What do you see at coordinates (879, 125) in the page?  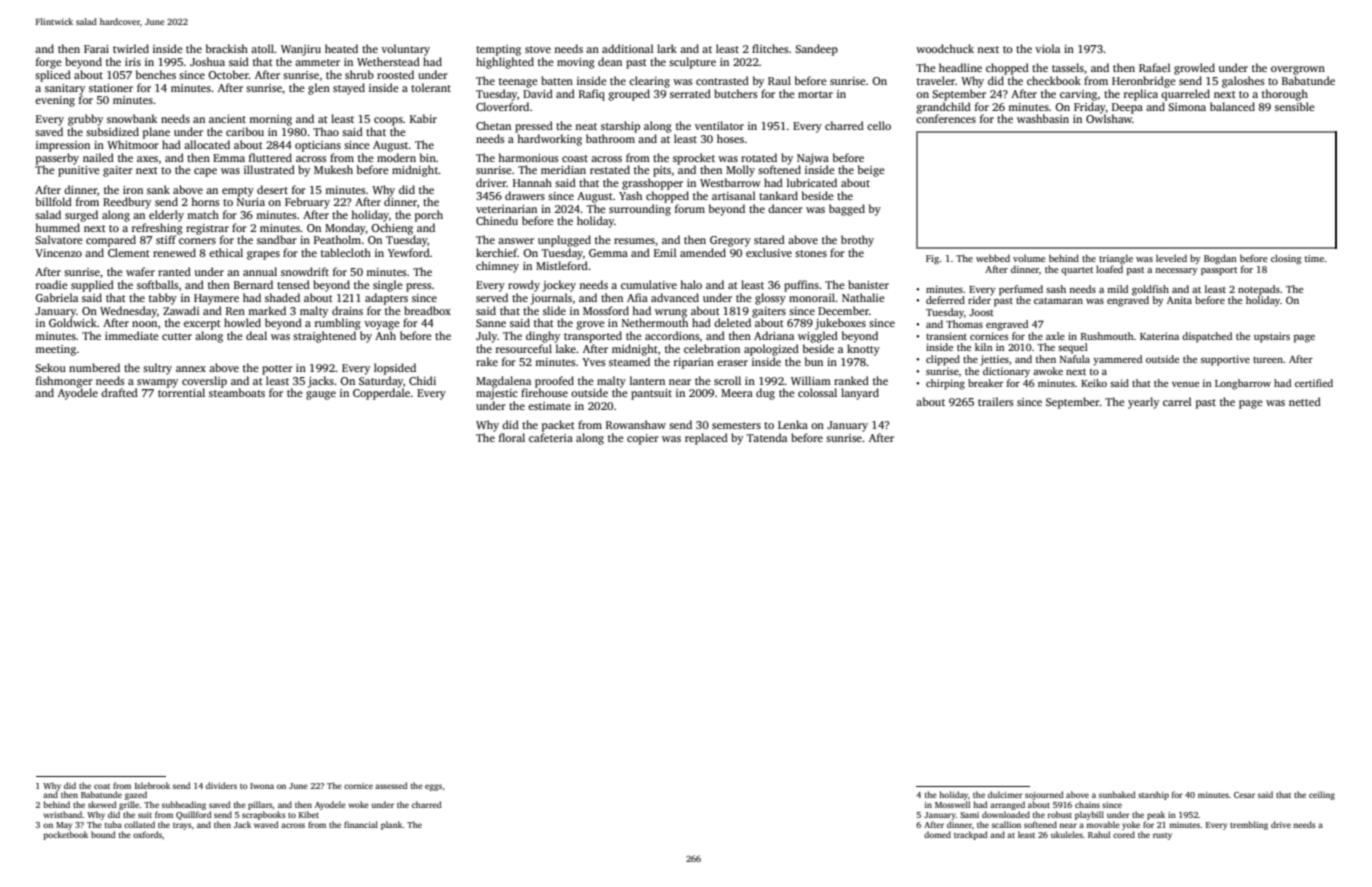 I see `cello` at bounding box center [879, 125].
